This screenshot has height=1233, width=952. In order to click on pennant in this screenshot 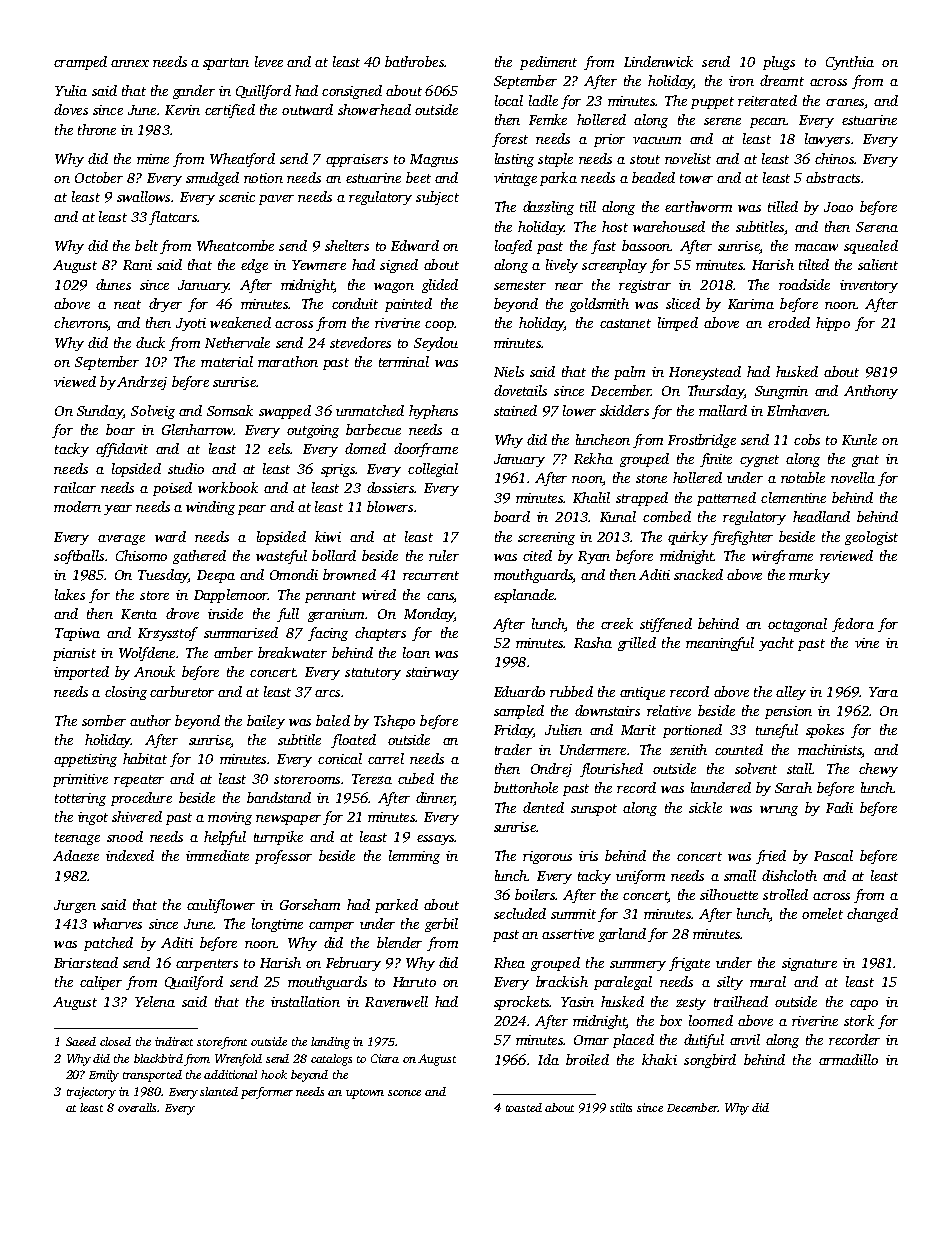, I will do `click(330, 597)`.
